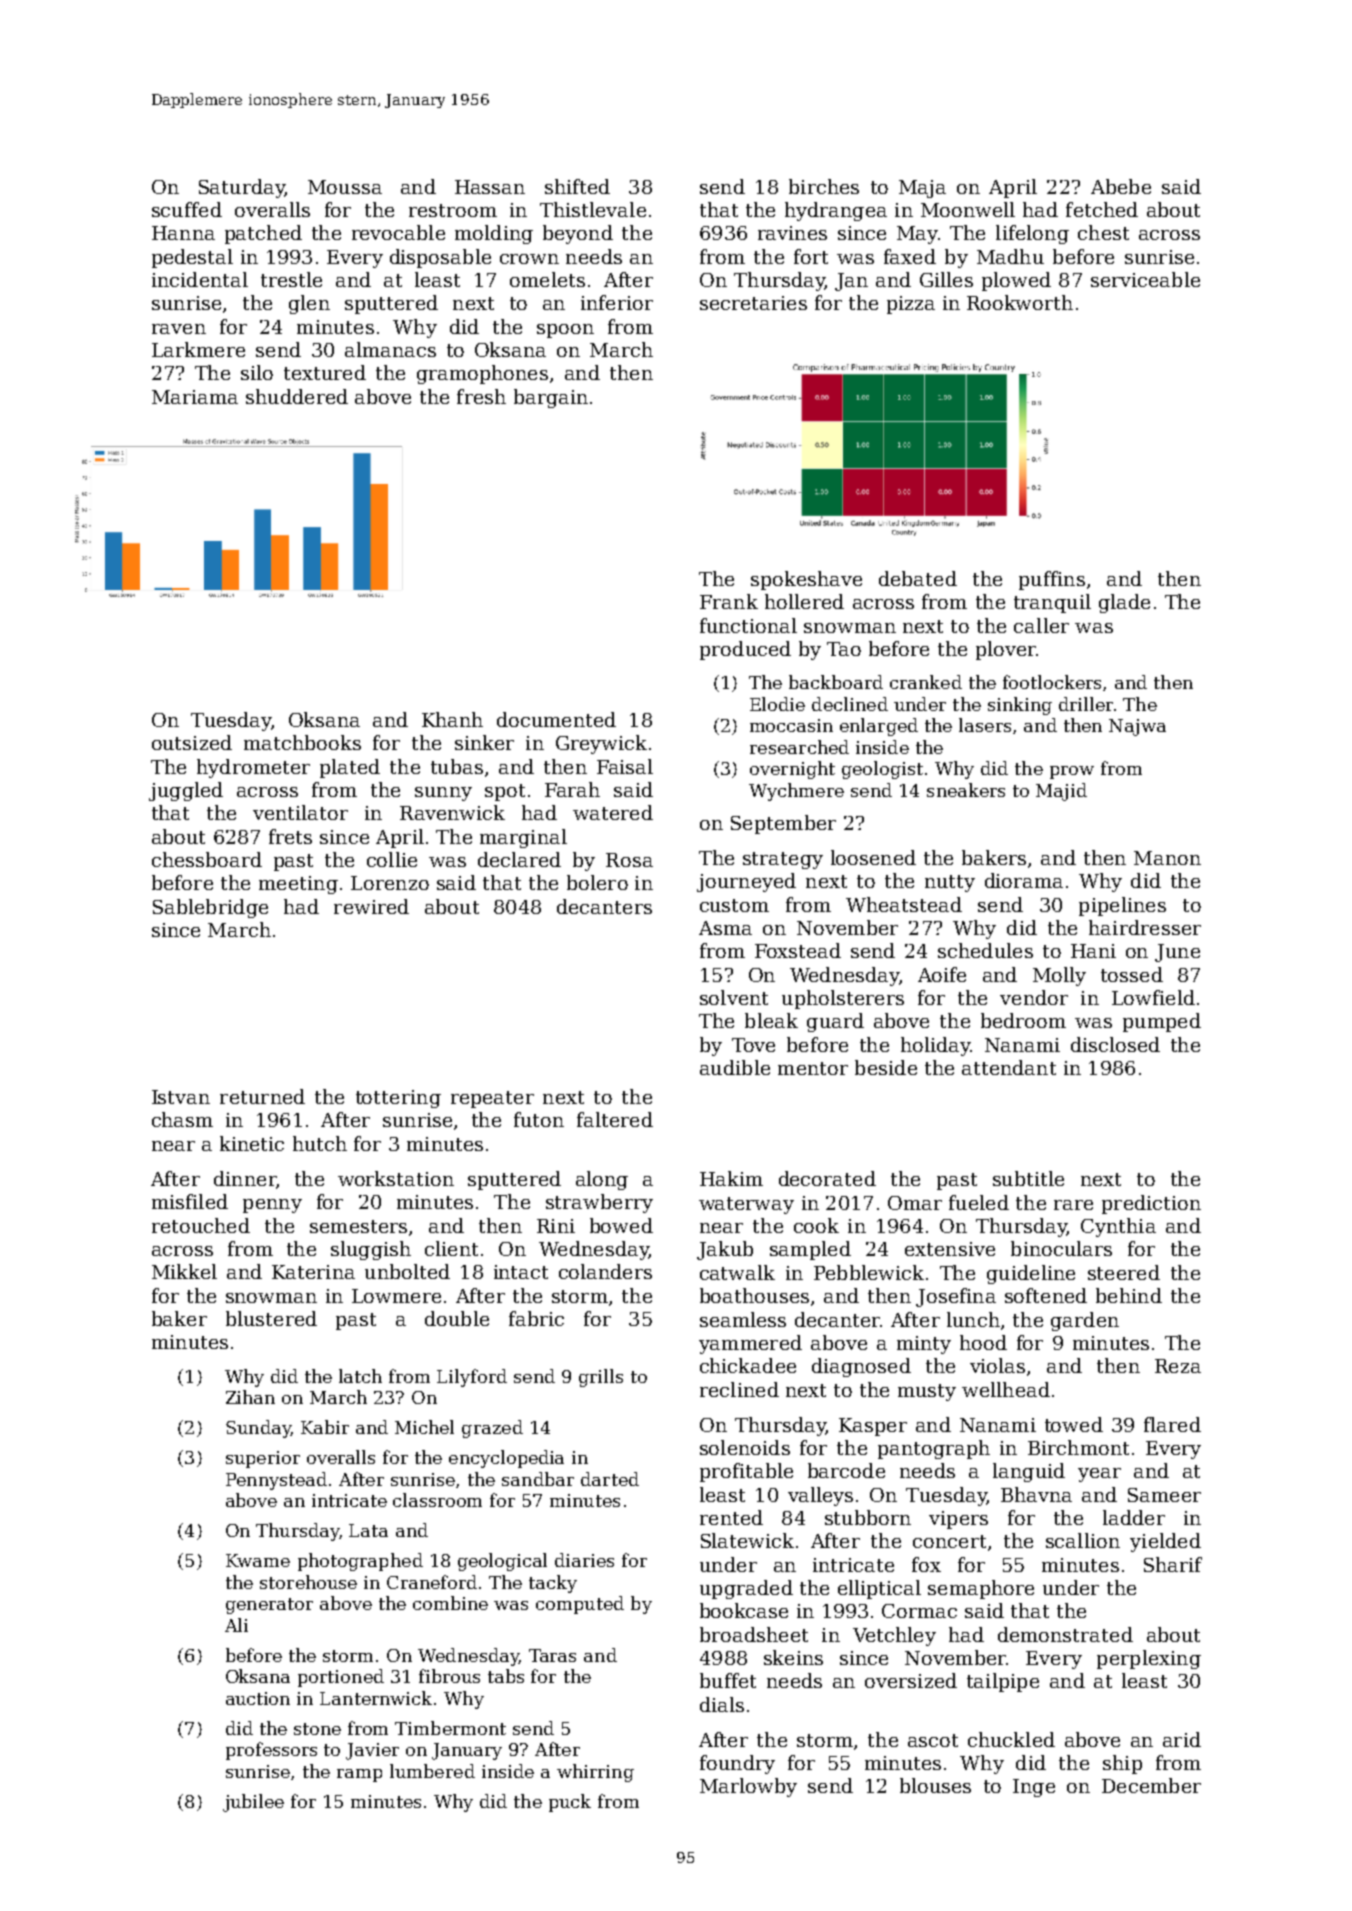 The height and width of the screenshot is (1911, 1352). I want to click on Moussa, so click(345, 187).
